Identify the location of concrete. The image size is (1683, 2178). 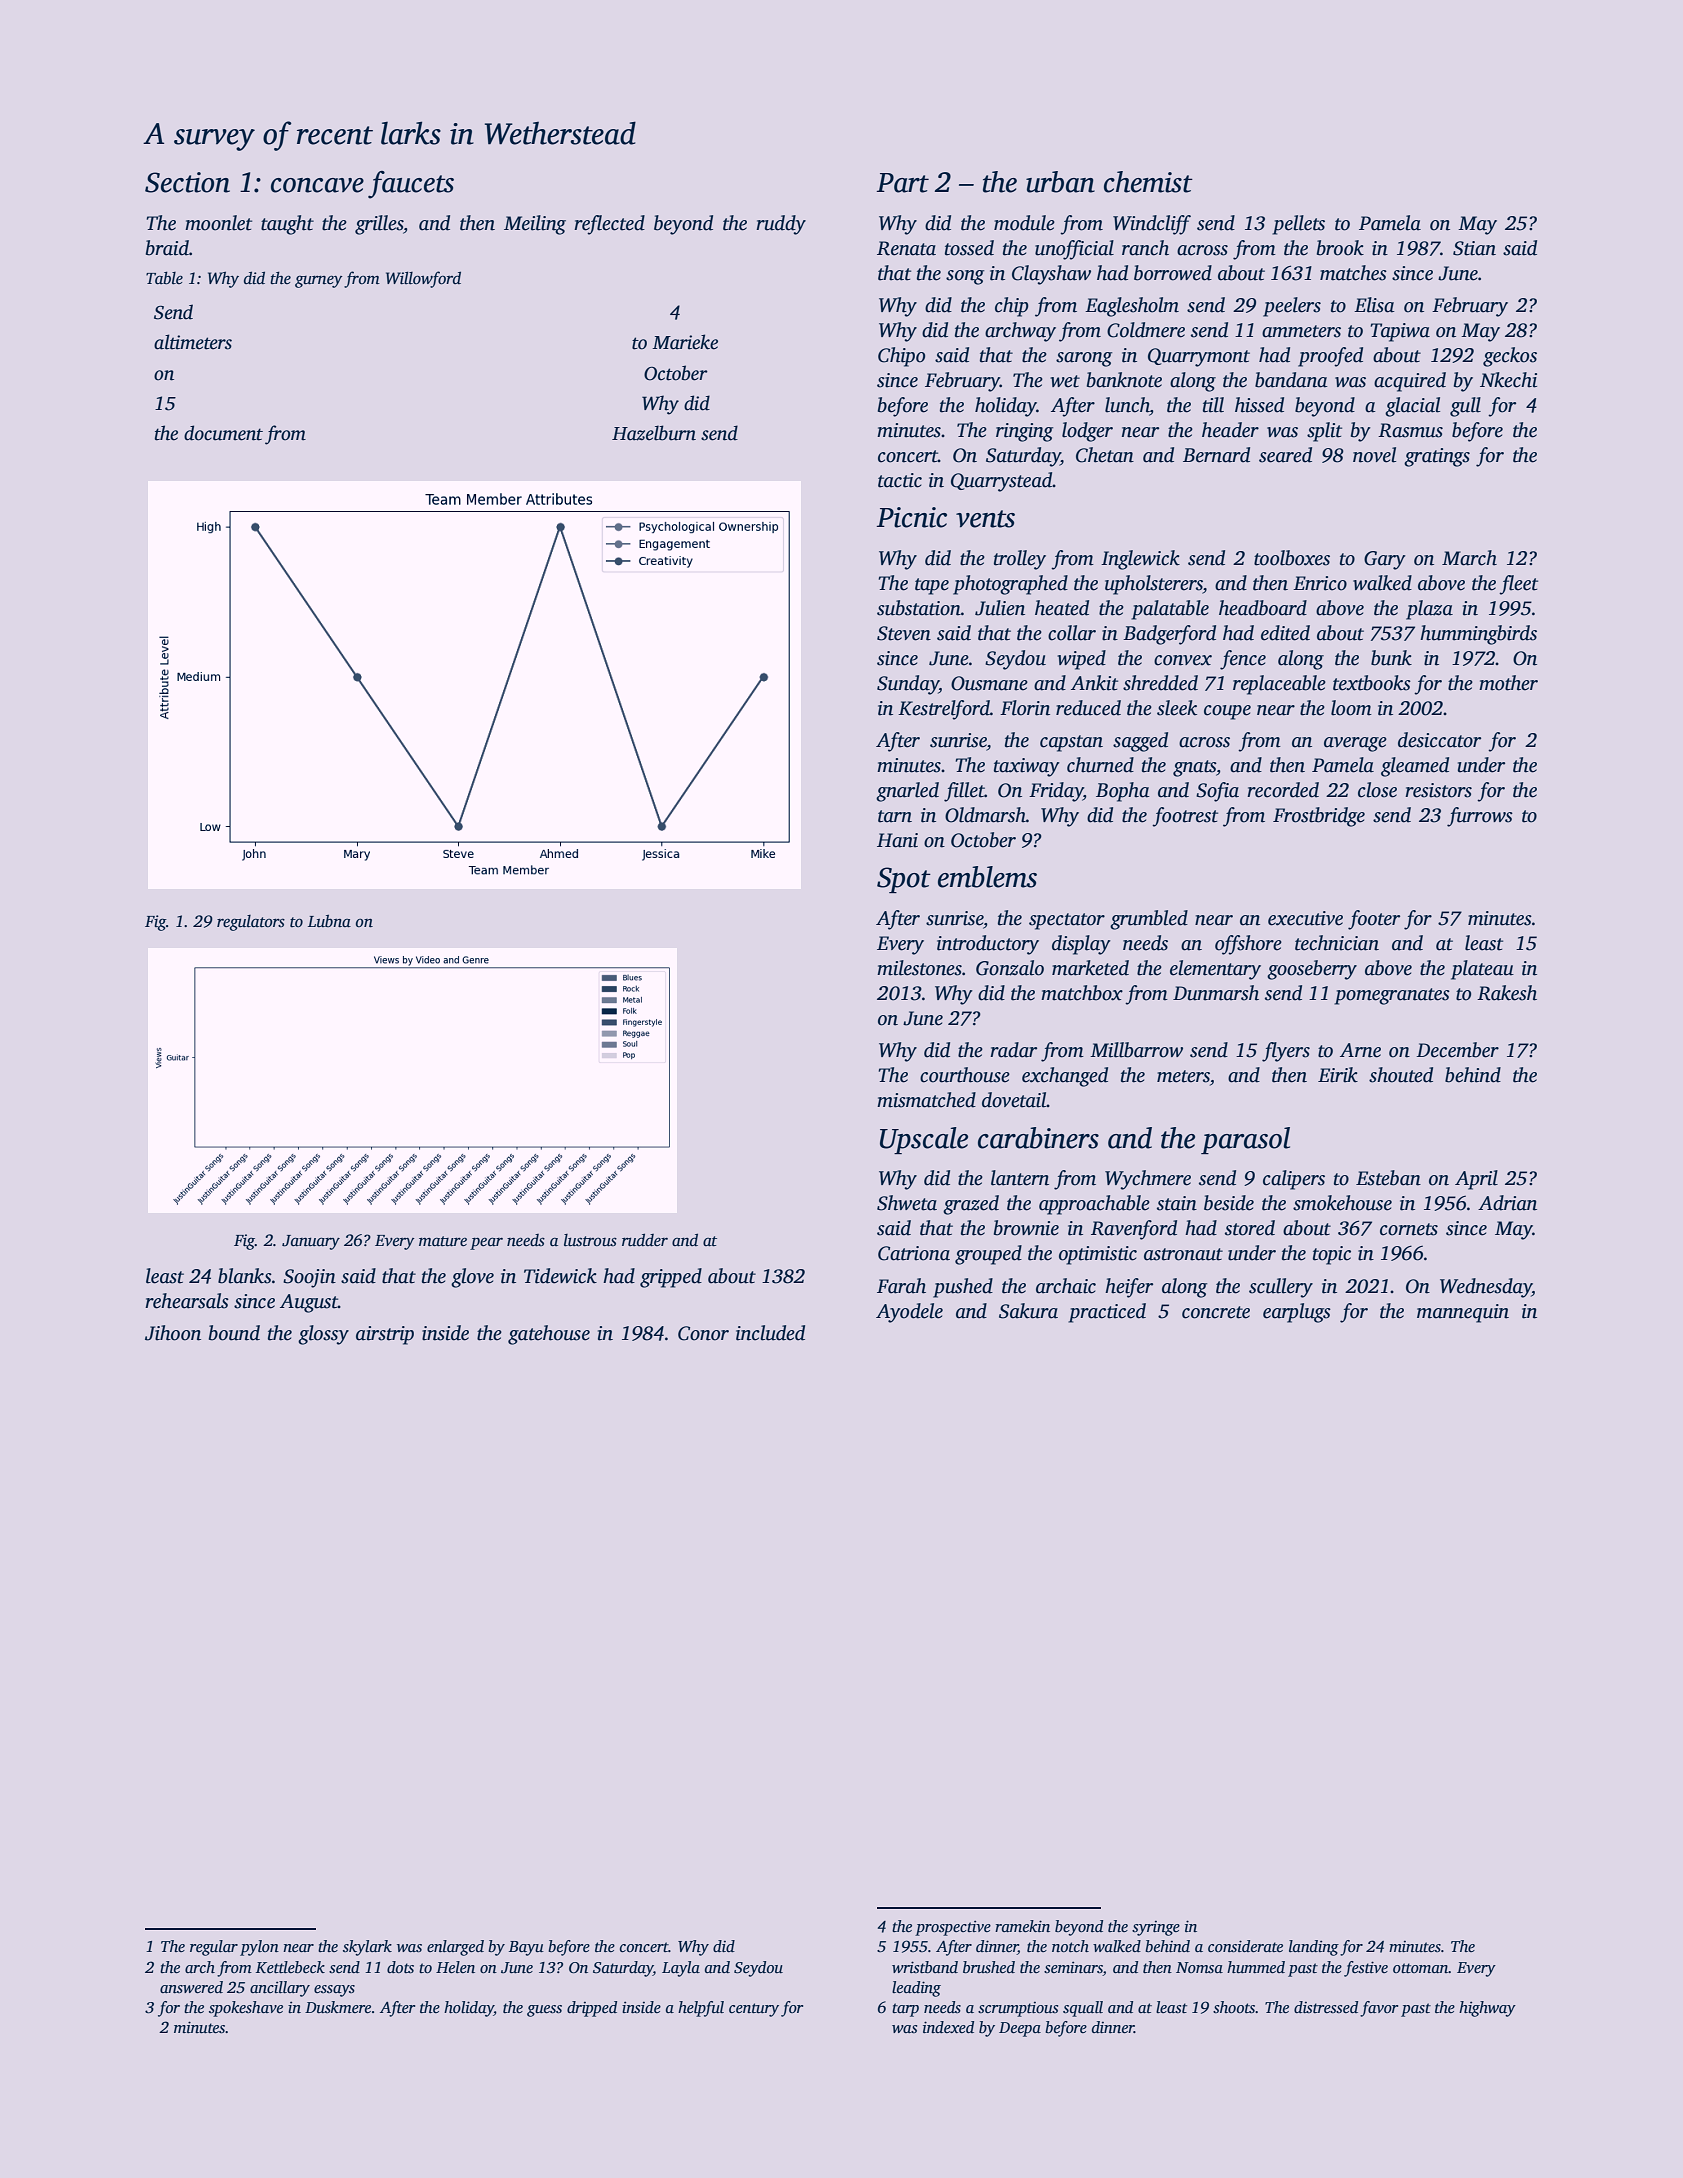
(1216, 1312).
